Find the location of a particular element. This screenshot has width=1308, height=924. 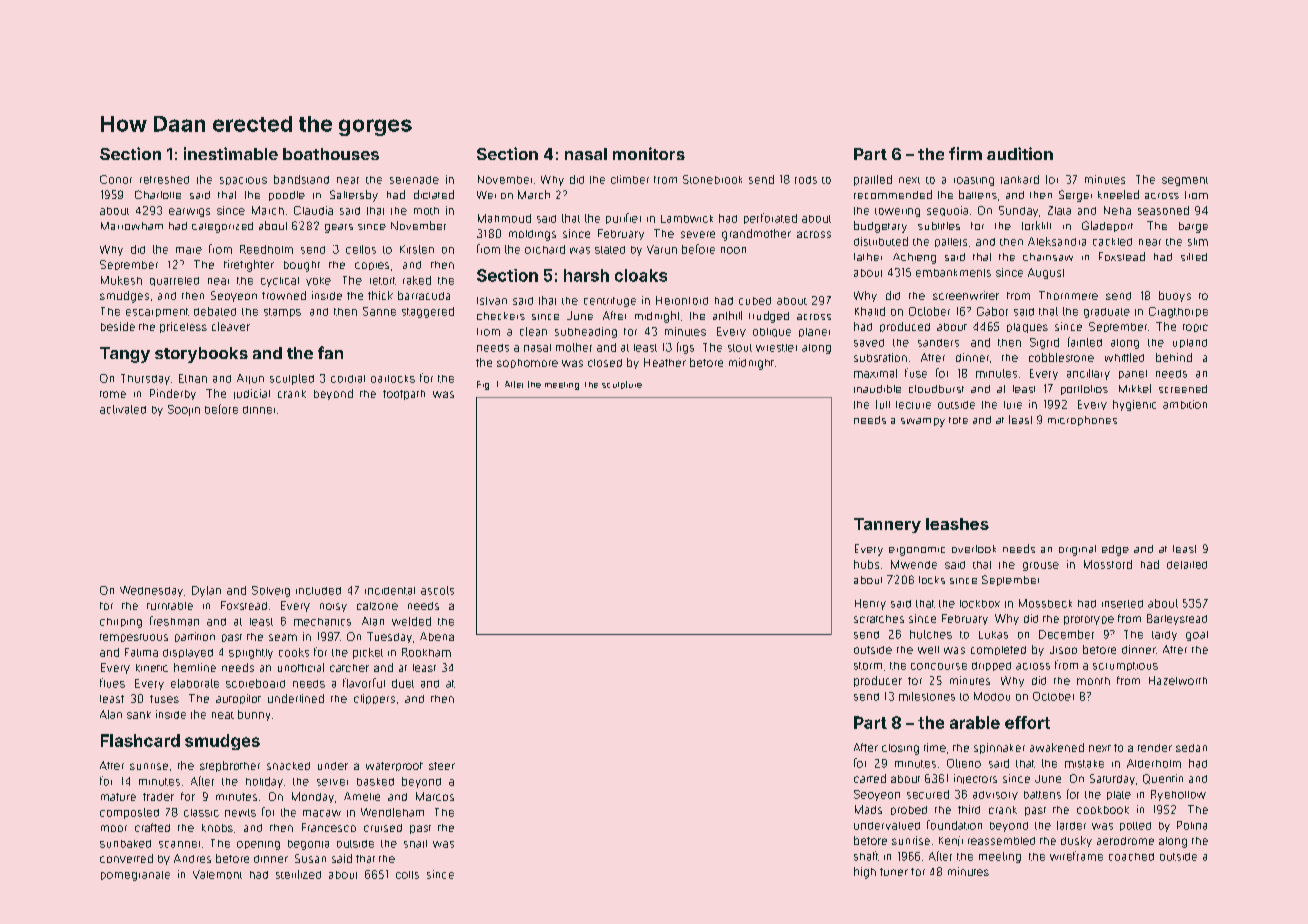

ambition is located at coordinates (1185, 404).
